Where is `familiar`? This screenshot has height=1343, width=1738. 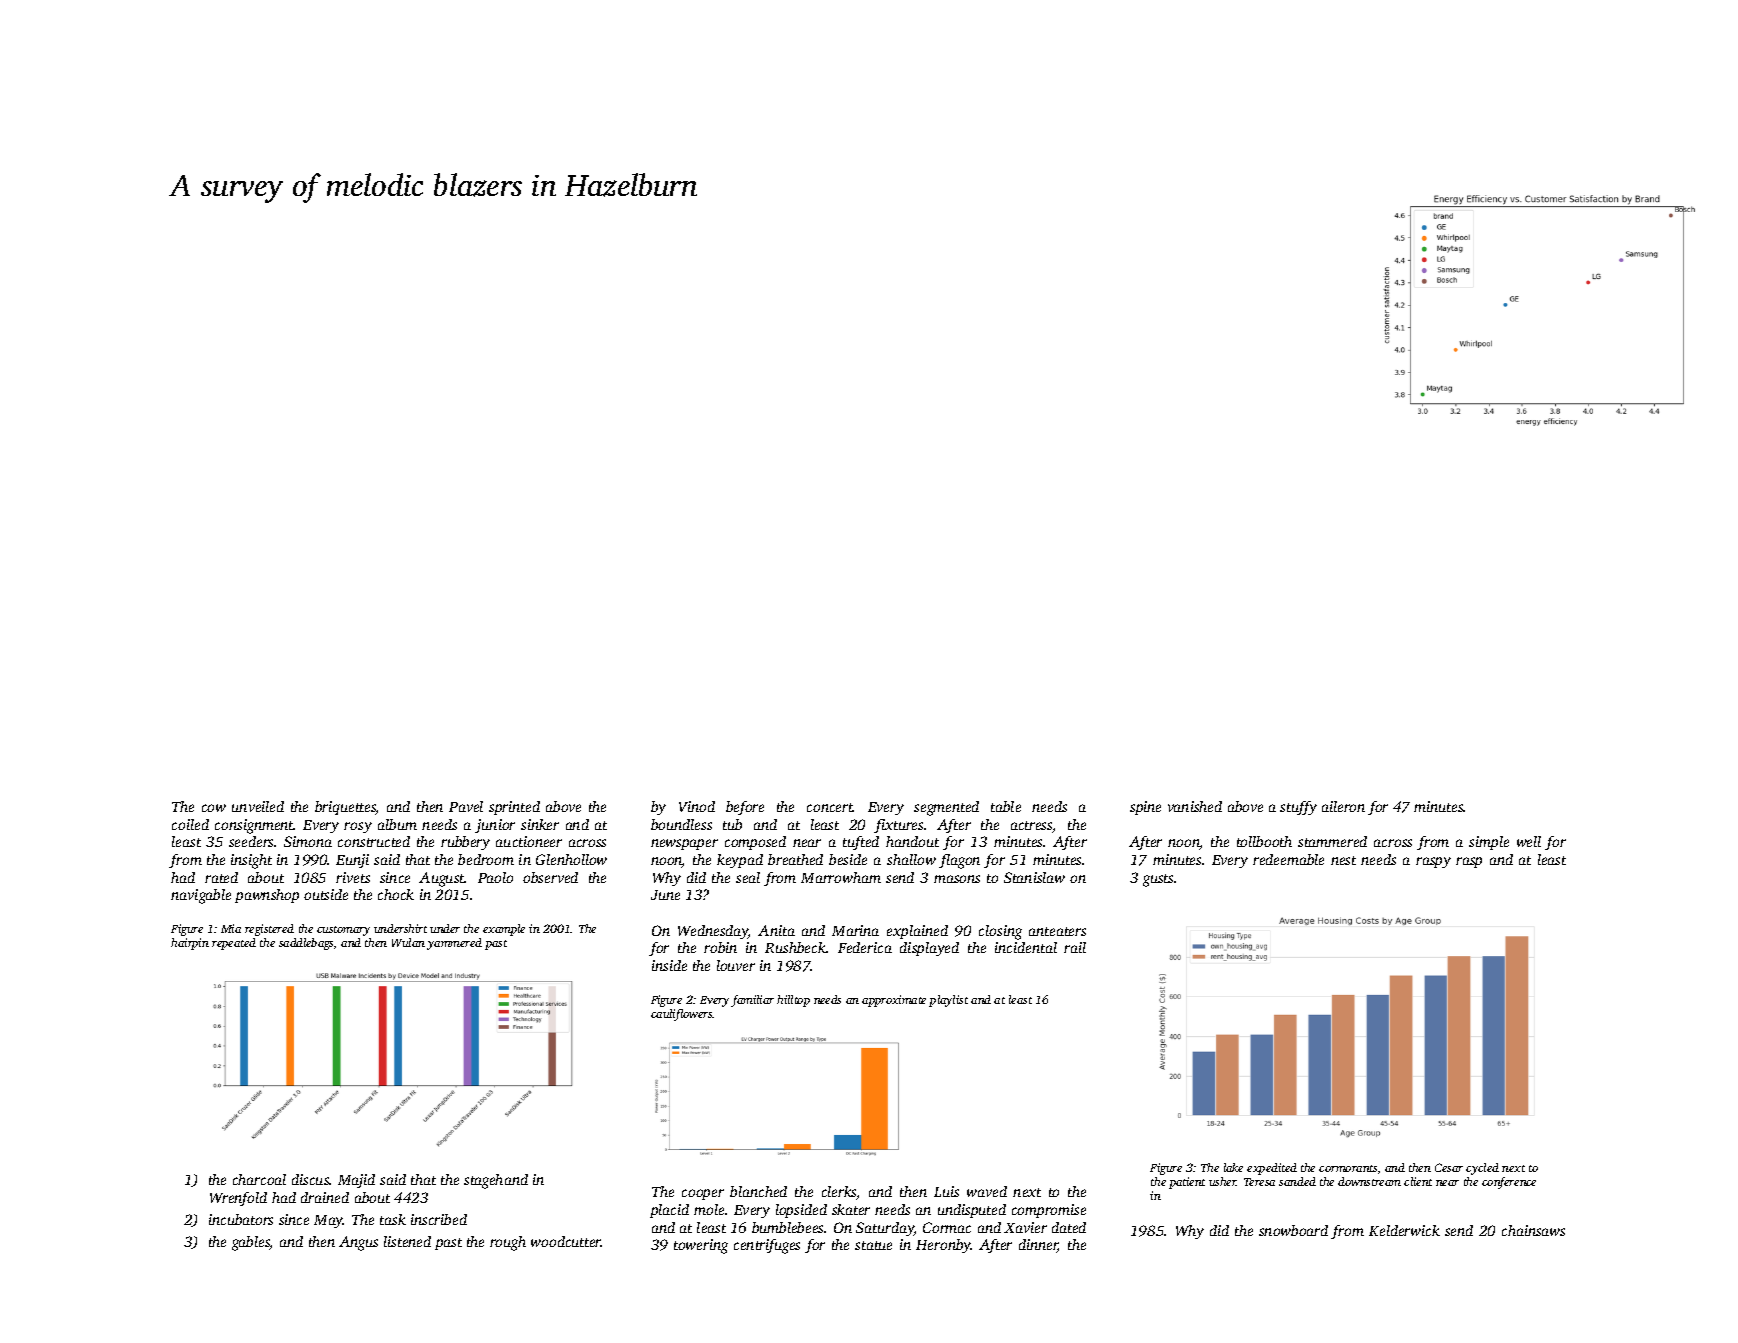
familiar is located at coordinates (752, 1001).
